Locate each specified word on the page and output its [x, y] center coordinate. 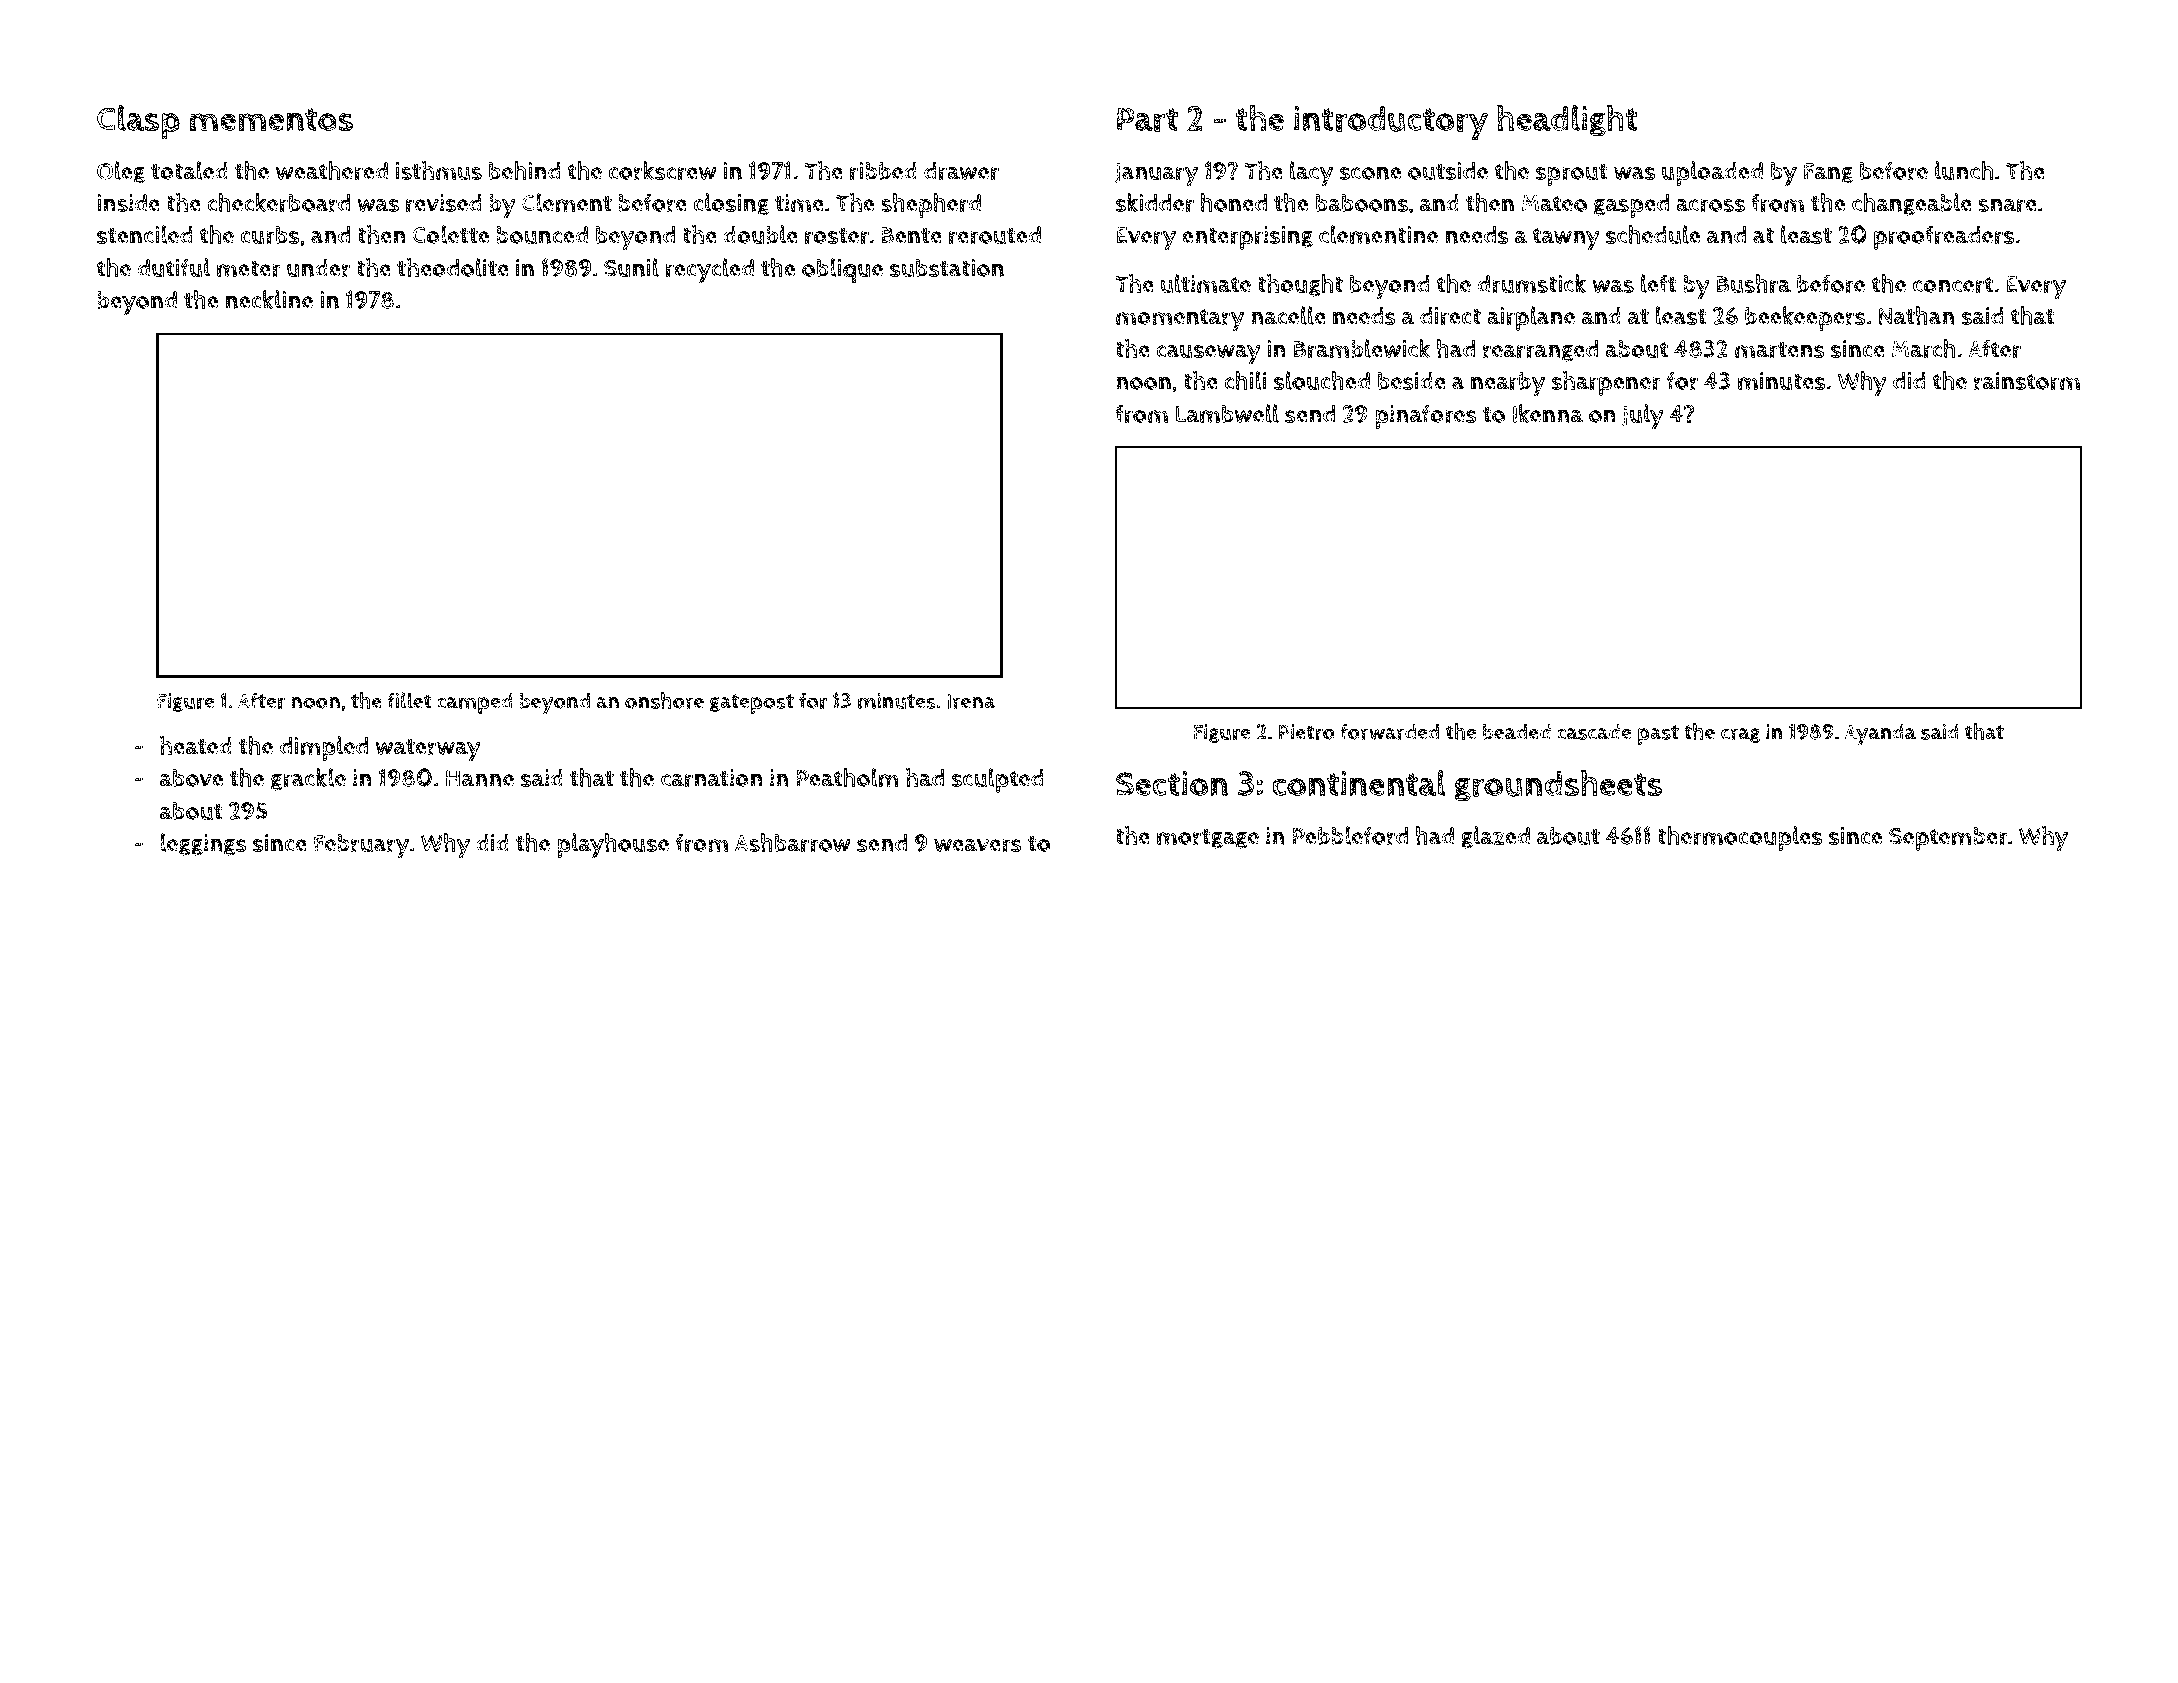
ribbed [883, 171]
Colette [450, 234]
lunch [1964, 170]
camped [475, 703]
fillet [409, 700]
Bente [911, 235]
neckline [269, 299]
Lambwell [1227, 413]
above [191, 778]
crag [1740, 735]
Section [1172, 783]
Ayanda [1880, 735]
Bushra [1754, 283]
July [1643, 417]
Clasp [138, 122]
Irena [971, 701]
